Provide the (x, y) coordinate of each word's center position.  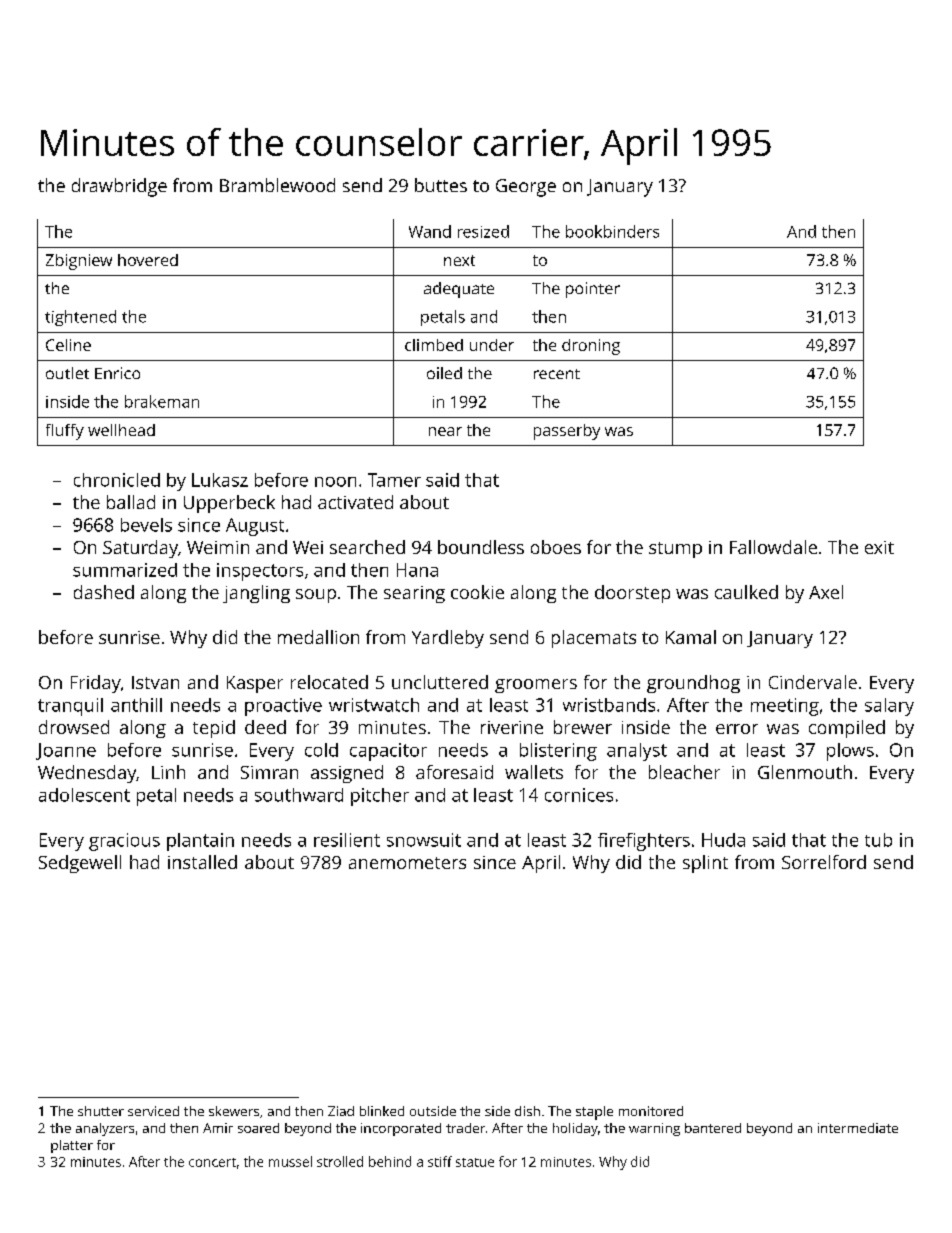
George (526, 188)
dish (527, 1111)
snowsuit (424, 840)
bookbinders (612, 231)
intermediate (858, 1128)
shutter (101, 1111)
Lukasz (220, 480)
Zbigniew (79, 262)
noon (335, 482)
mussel (290, 1161)
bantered (713, 1128)
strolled (340, 1161)
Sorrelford (824, 862)
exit (879, 547)
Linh (168, 772)
